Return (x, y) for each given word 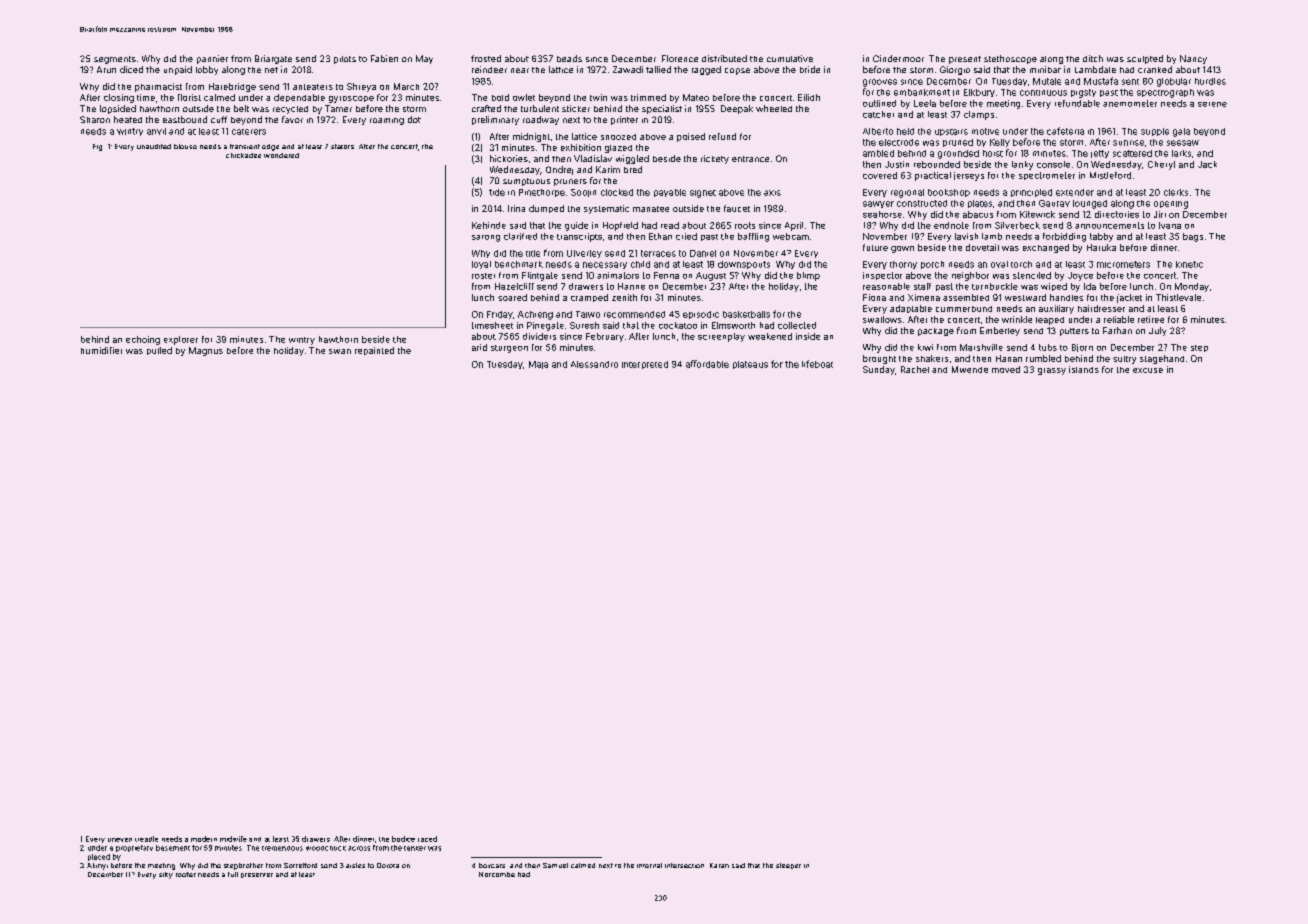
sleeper (788, 866)
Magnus (206, 351)
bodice (403, 839)
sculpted (1145, 59)
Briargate (273, 59)
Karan (719, 865)
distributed (724, 58)
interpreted (645, 365)
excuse (1148, 370)
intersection (684, 865)
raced (427, 839)
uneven (120, 840)
